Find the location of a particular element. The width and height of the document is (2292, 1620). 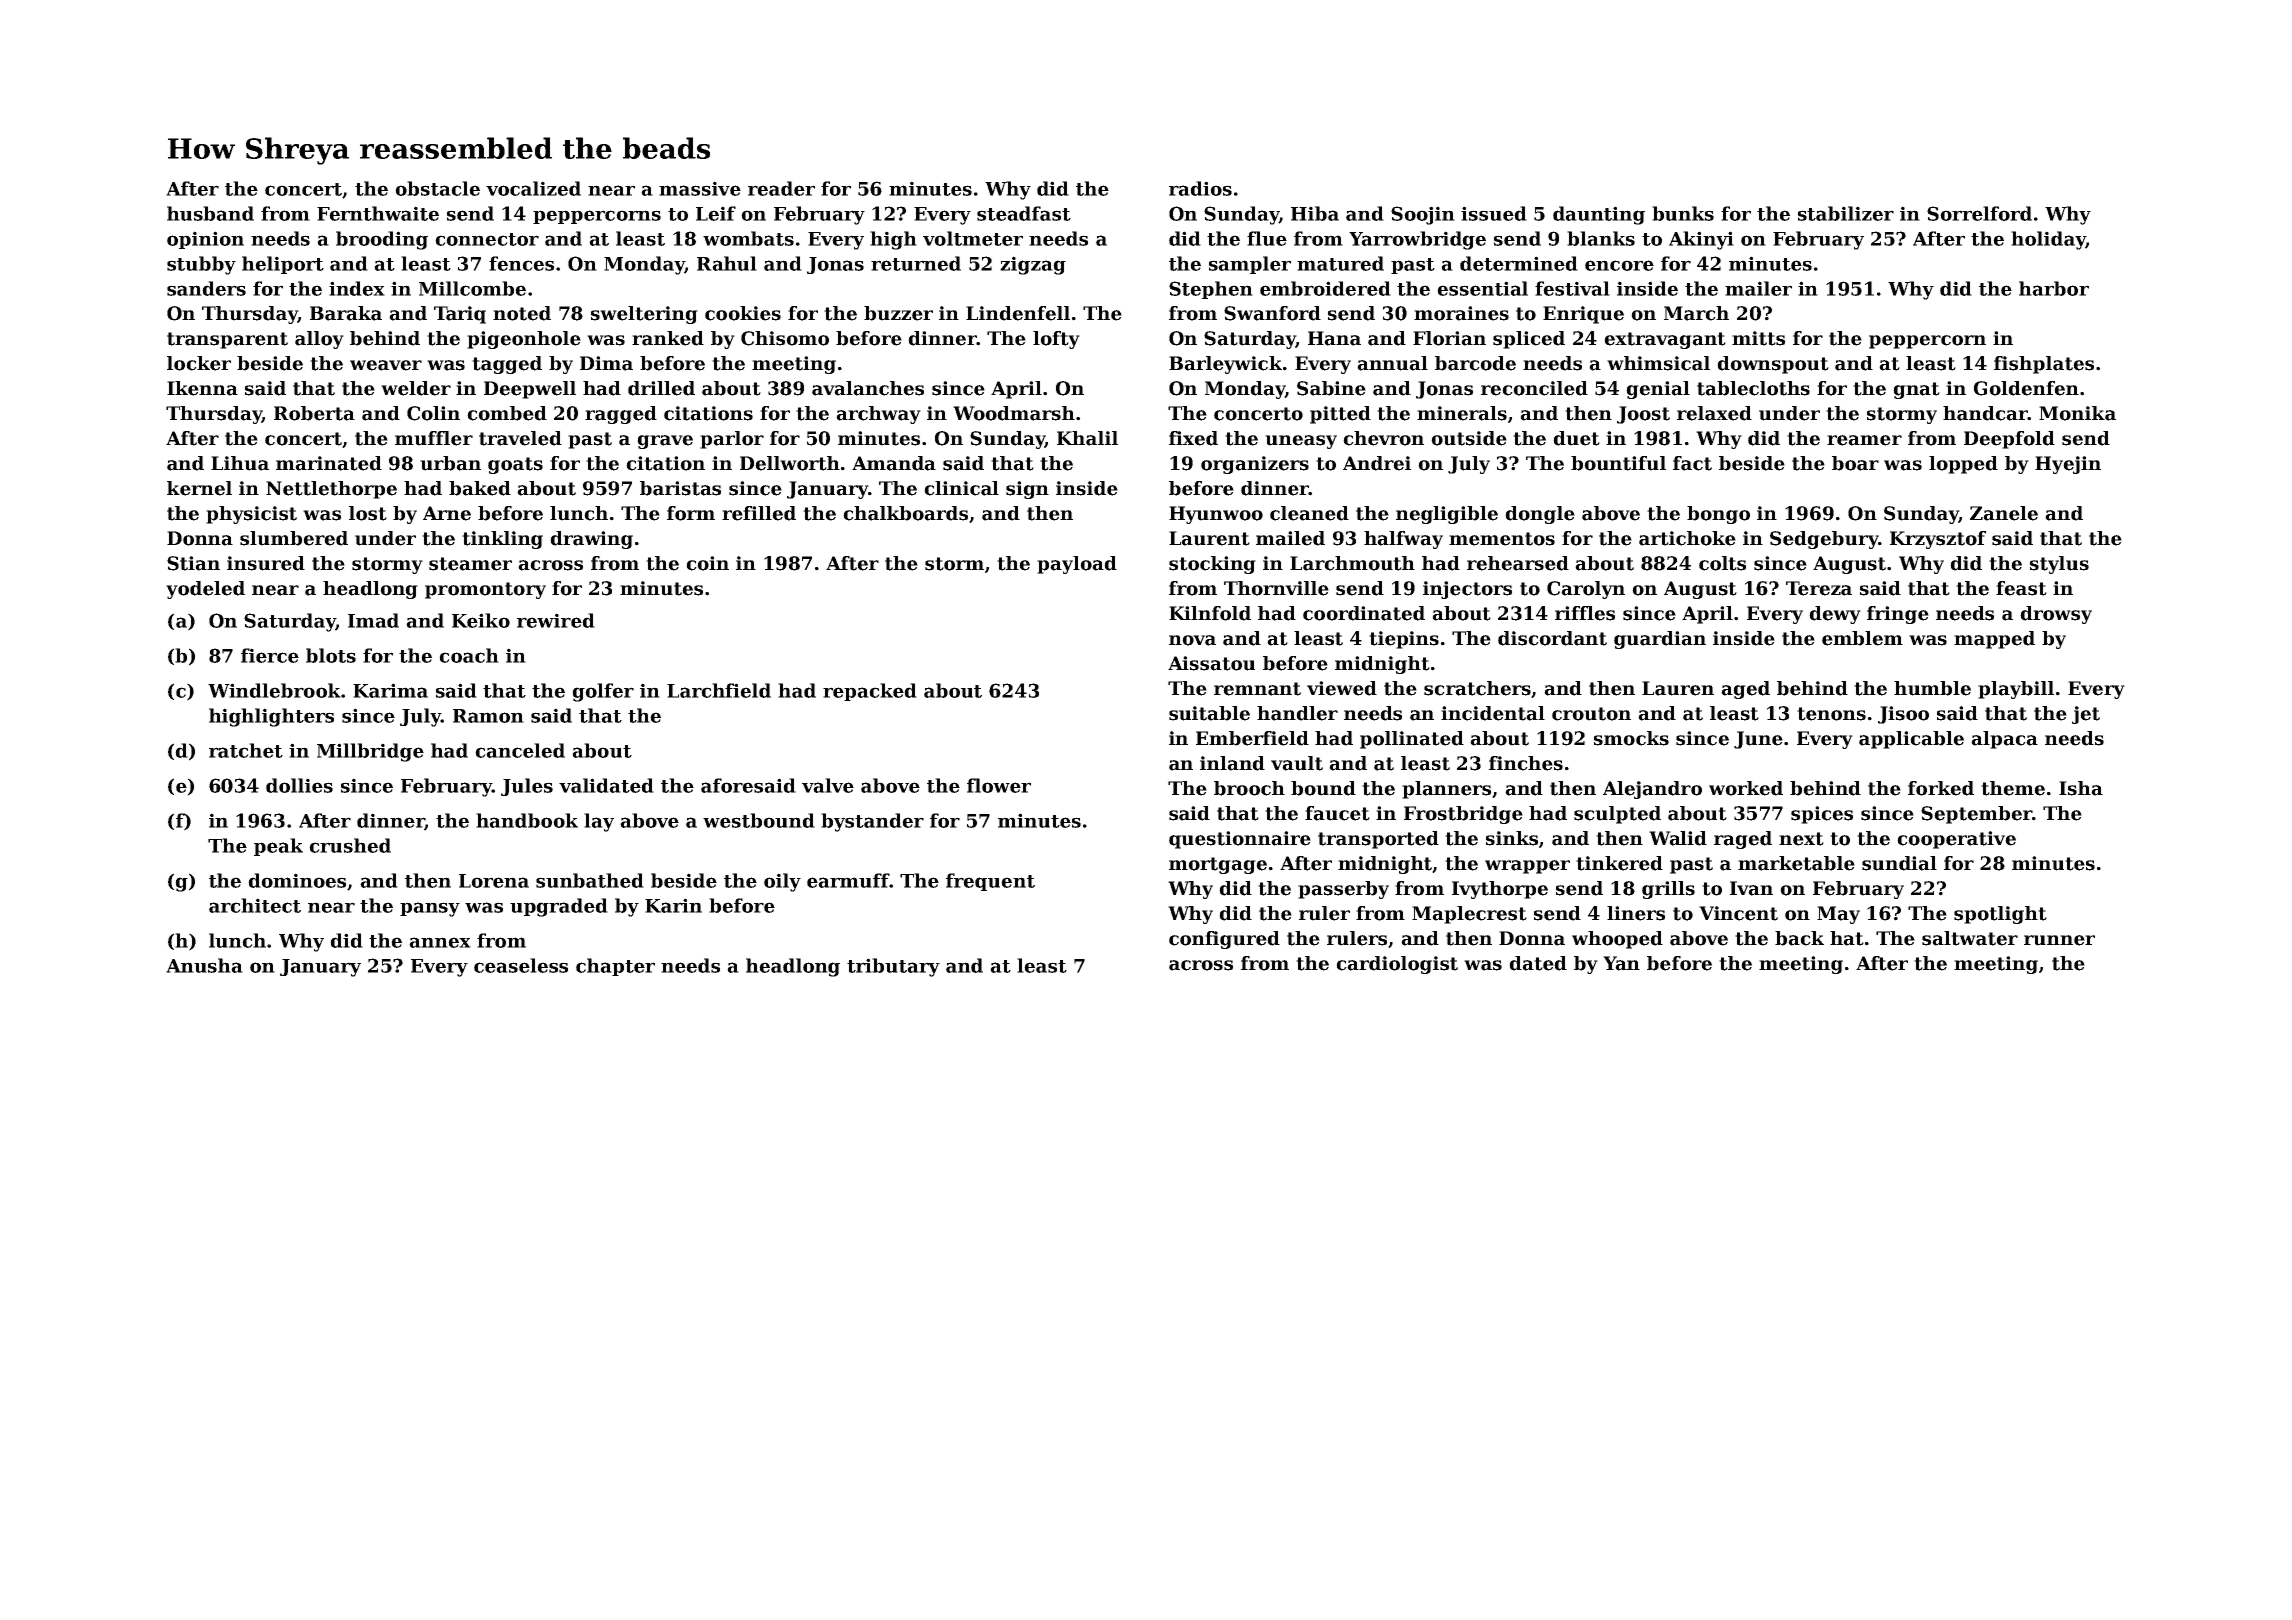

sinks is located at coordinates (1512, 838).
